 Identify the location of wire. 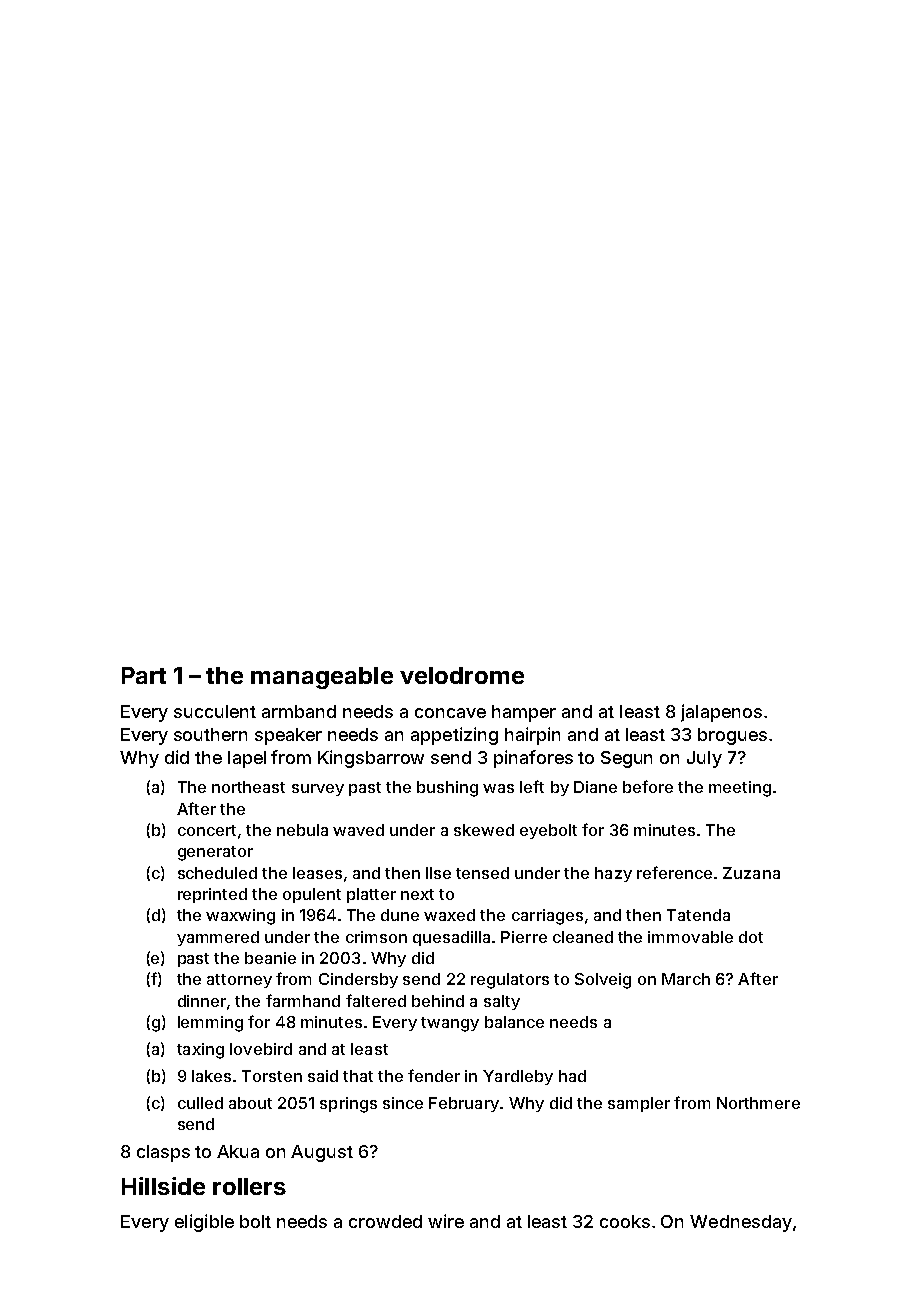
(446, 1221).
